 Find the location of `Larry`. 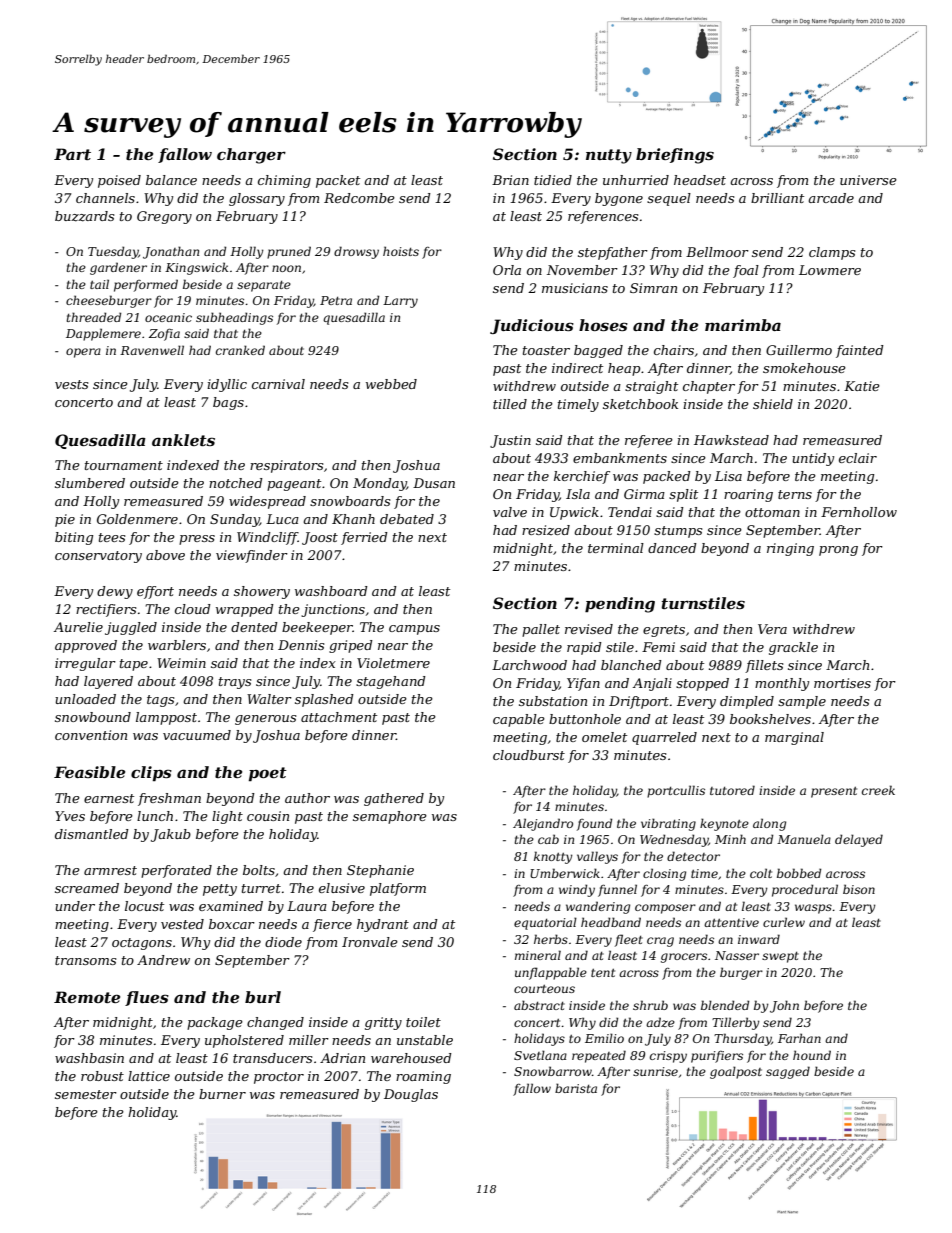

Larry is located at coordinates (400, 302).
